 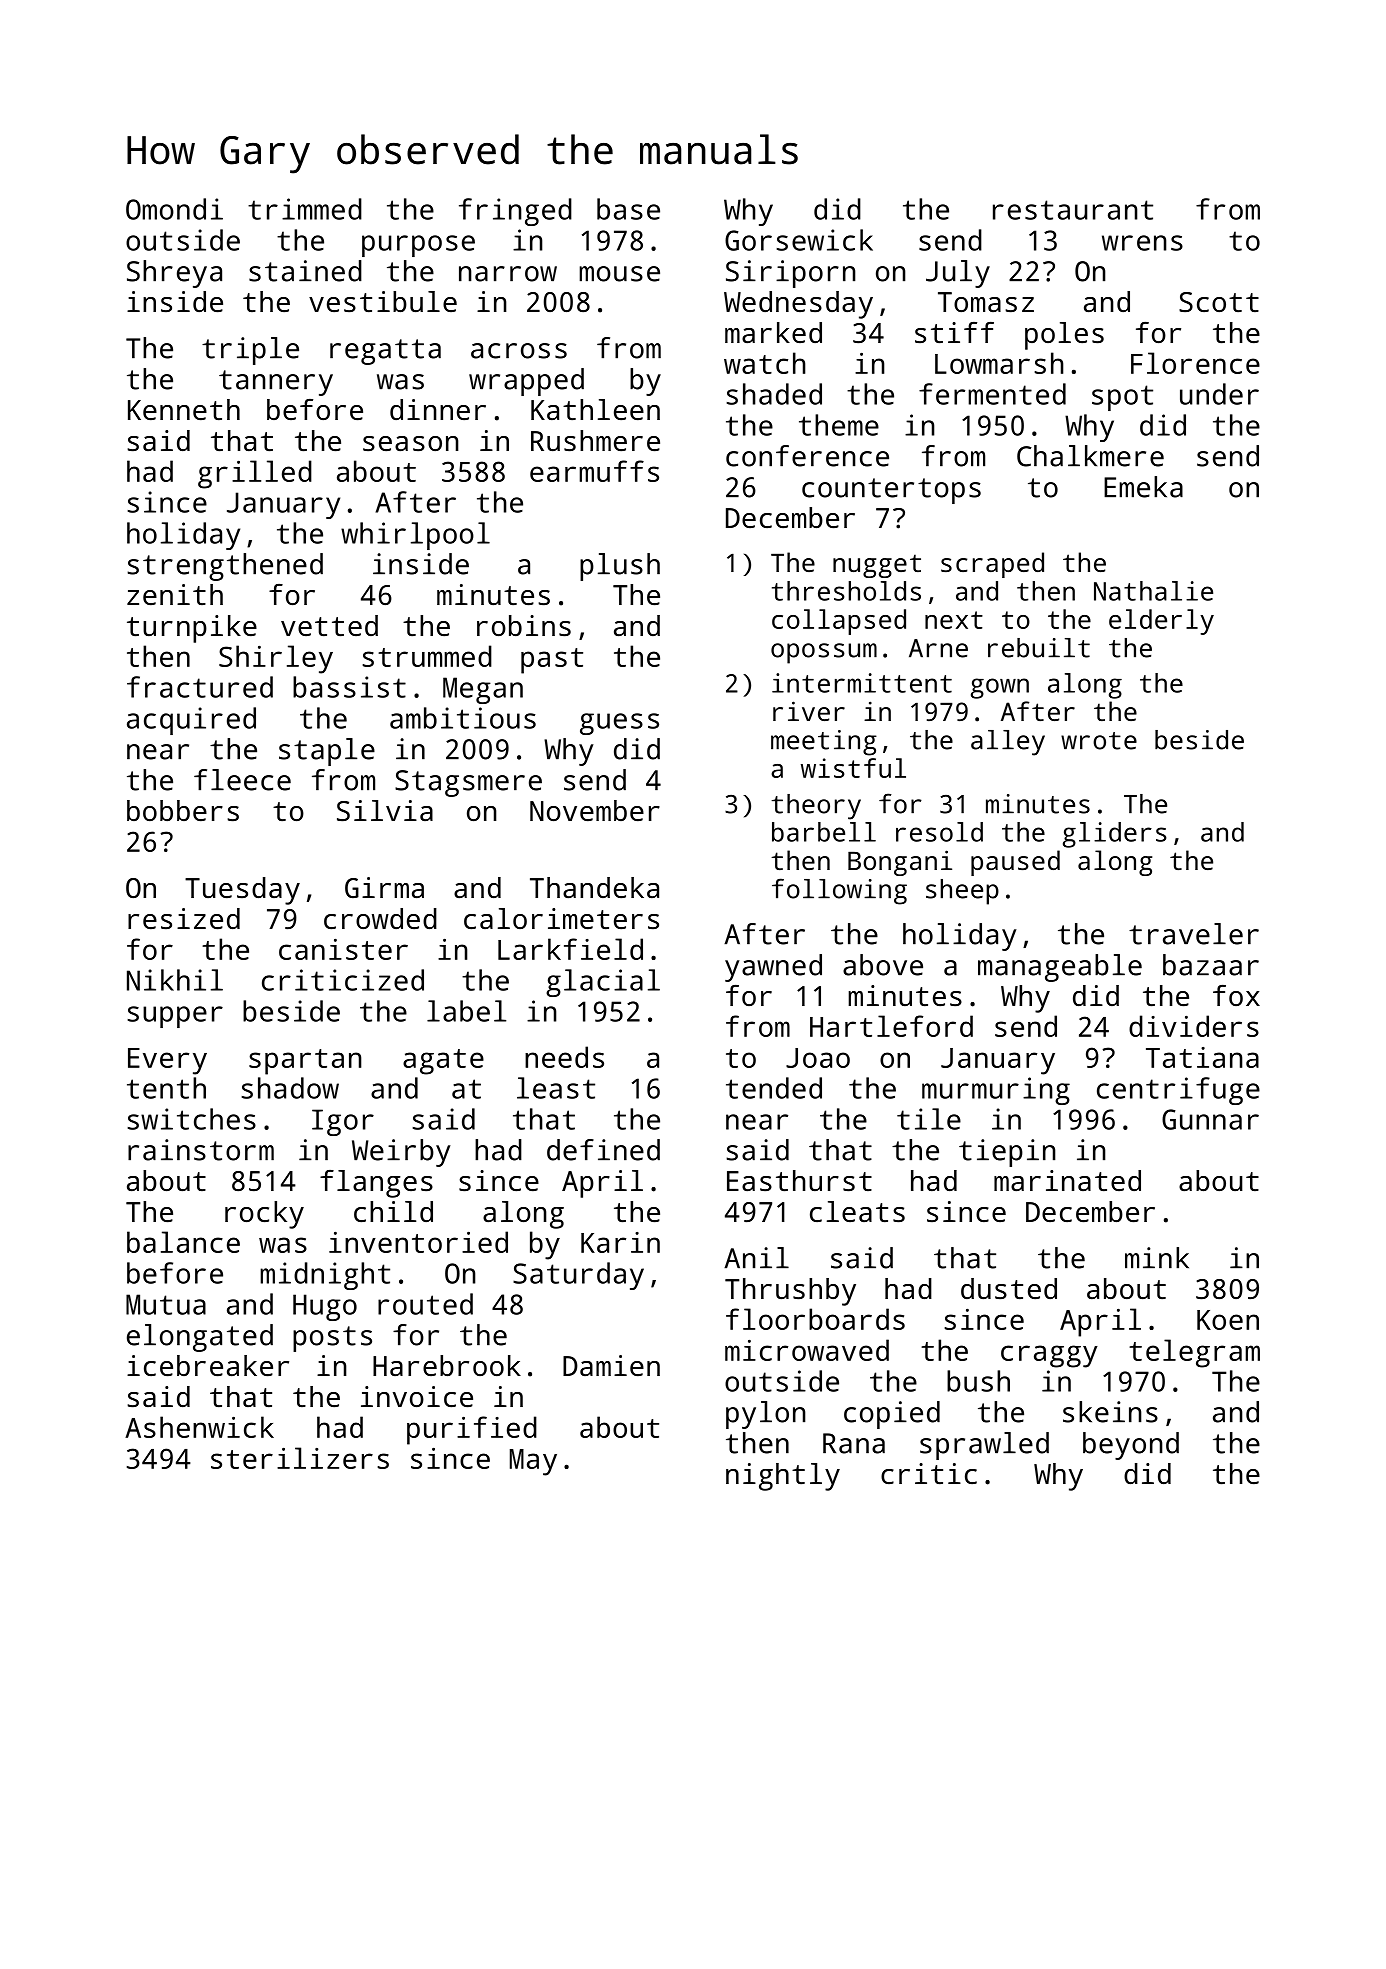 What do you see at coordinates (191, 721) in the screenshot?
I see `acquired` at bounding box center [191, 721].
